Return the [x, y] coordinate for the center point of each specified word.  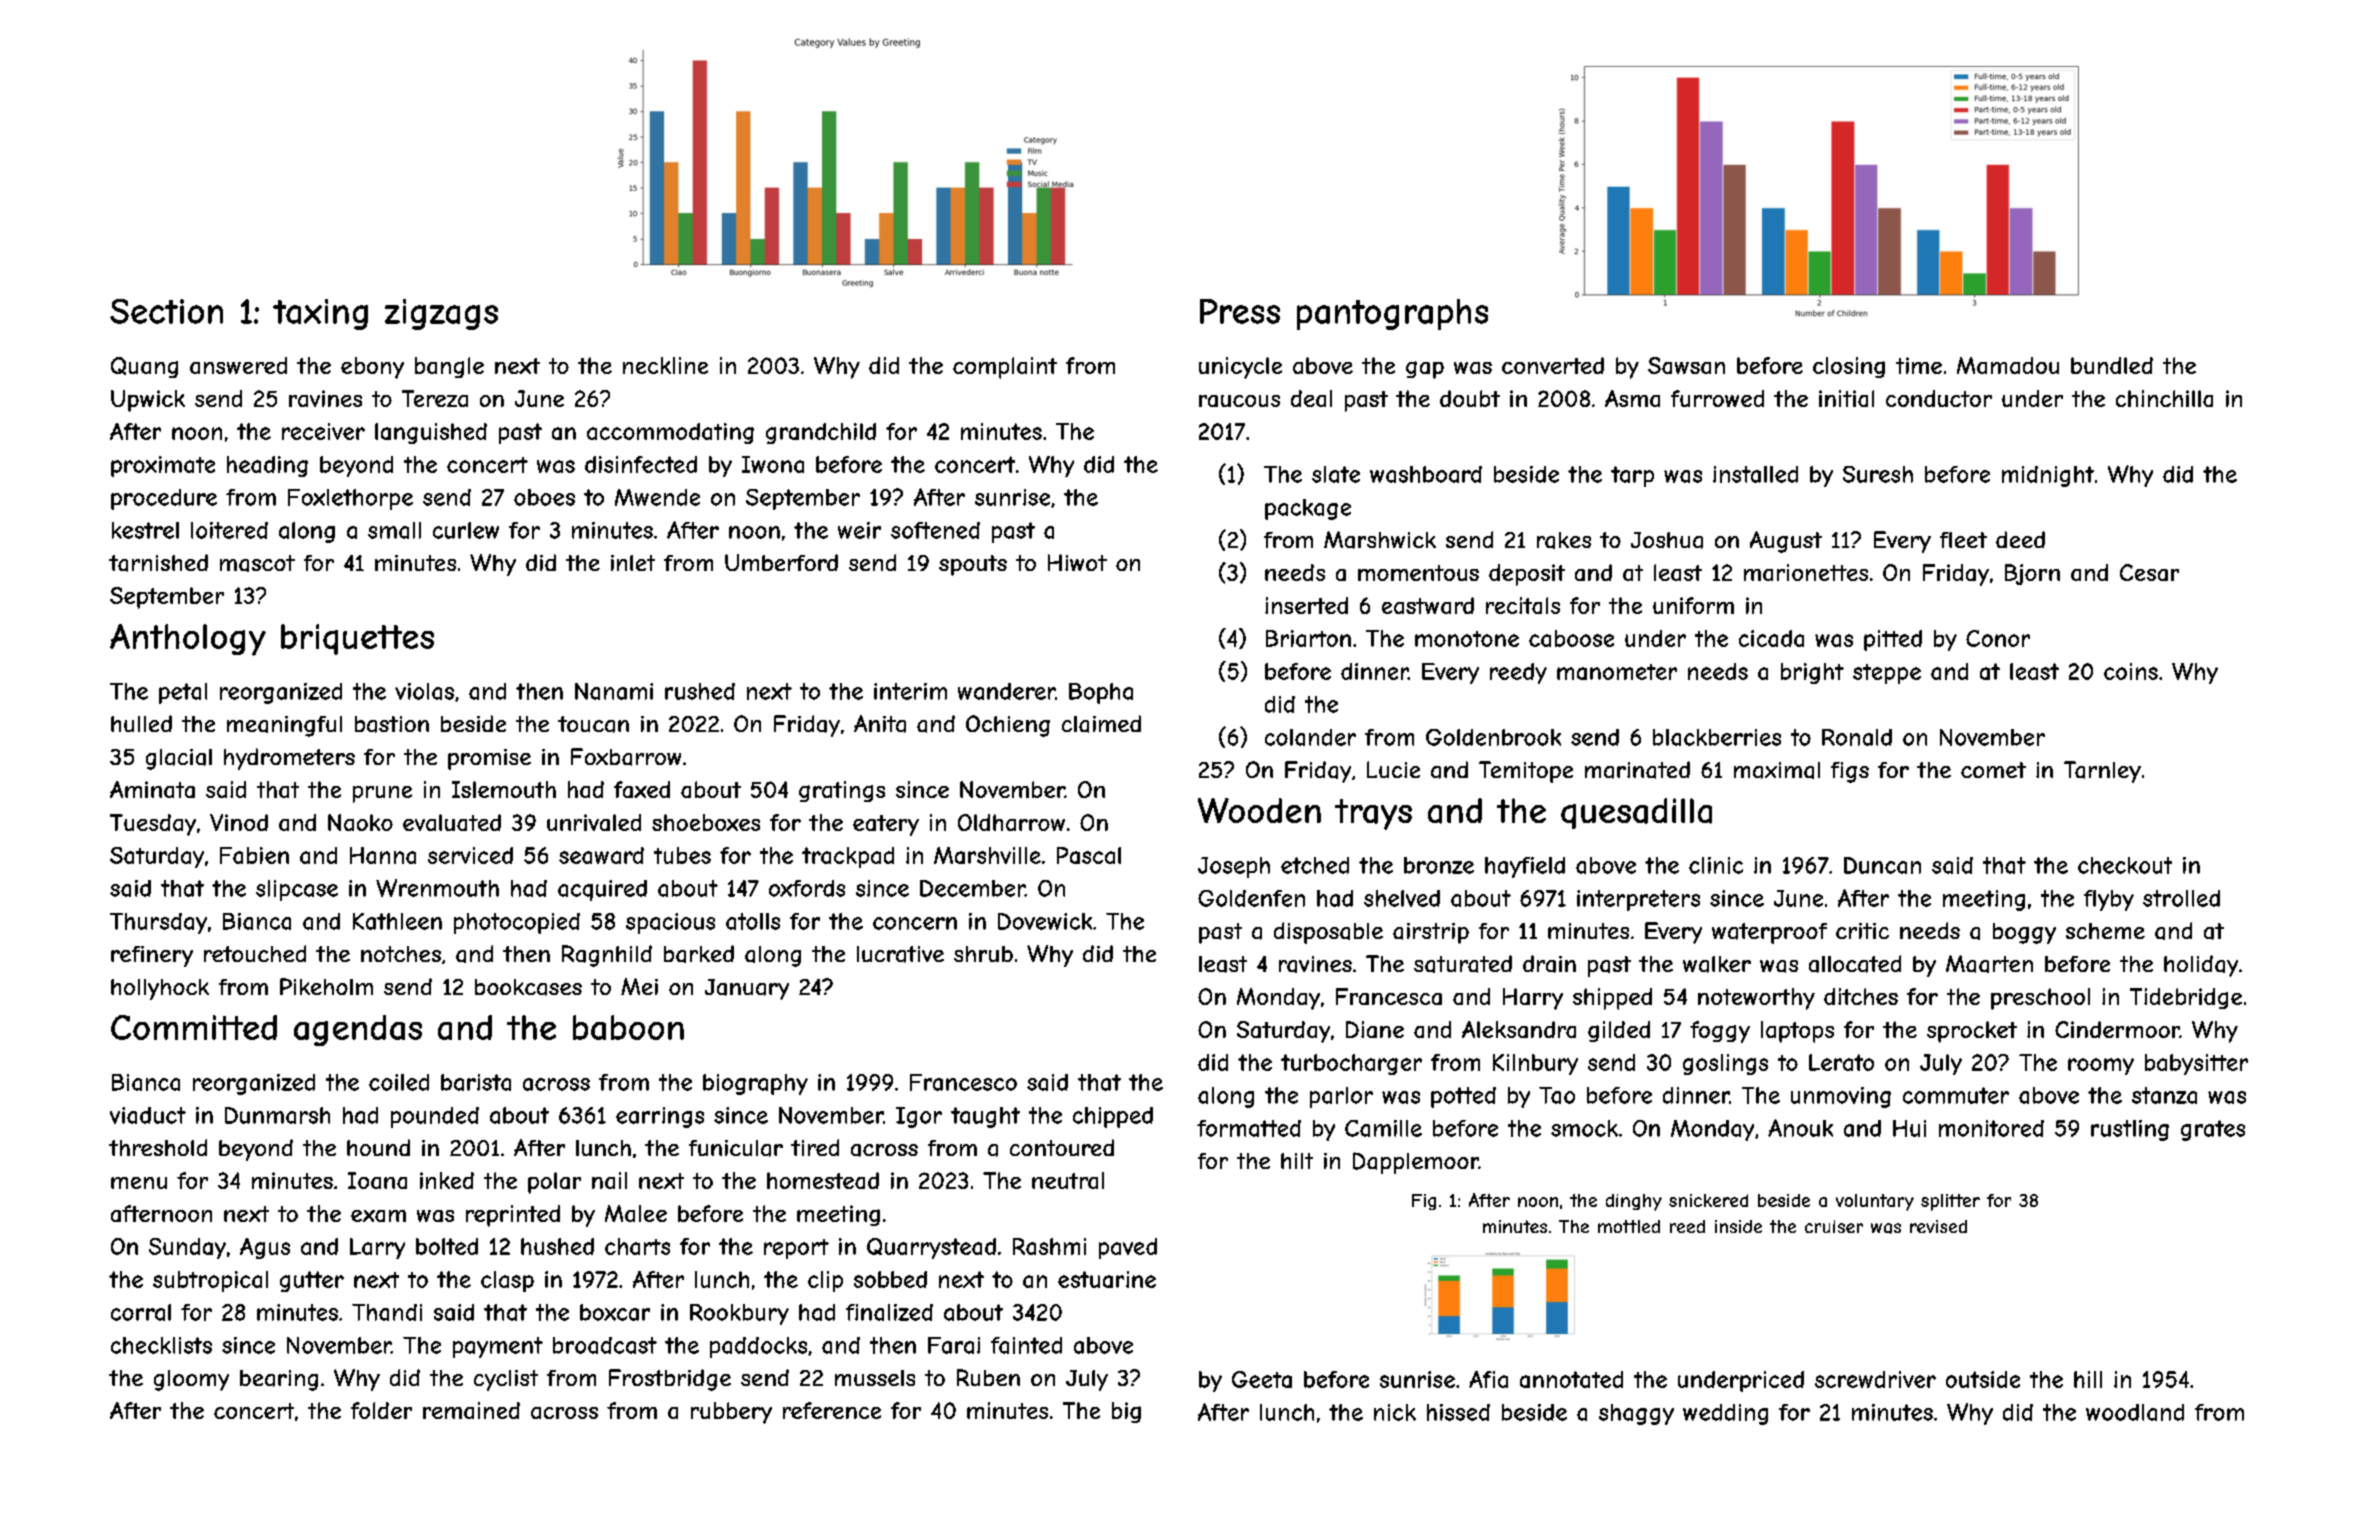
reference [832, 1410]
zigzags [441, 314]
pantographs [1392, 314]
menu [139, 1183]
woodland [2135, 1412]
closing [1849, 367]
